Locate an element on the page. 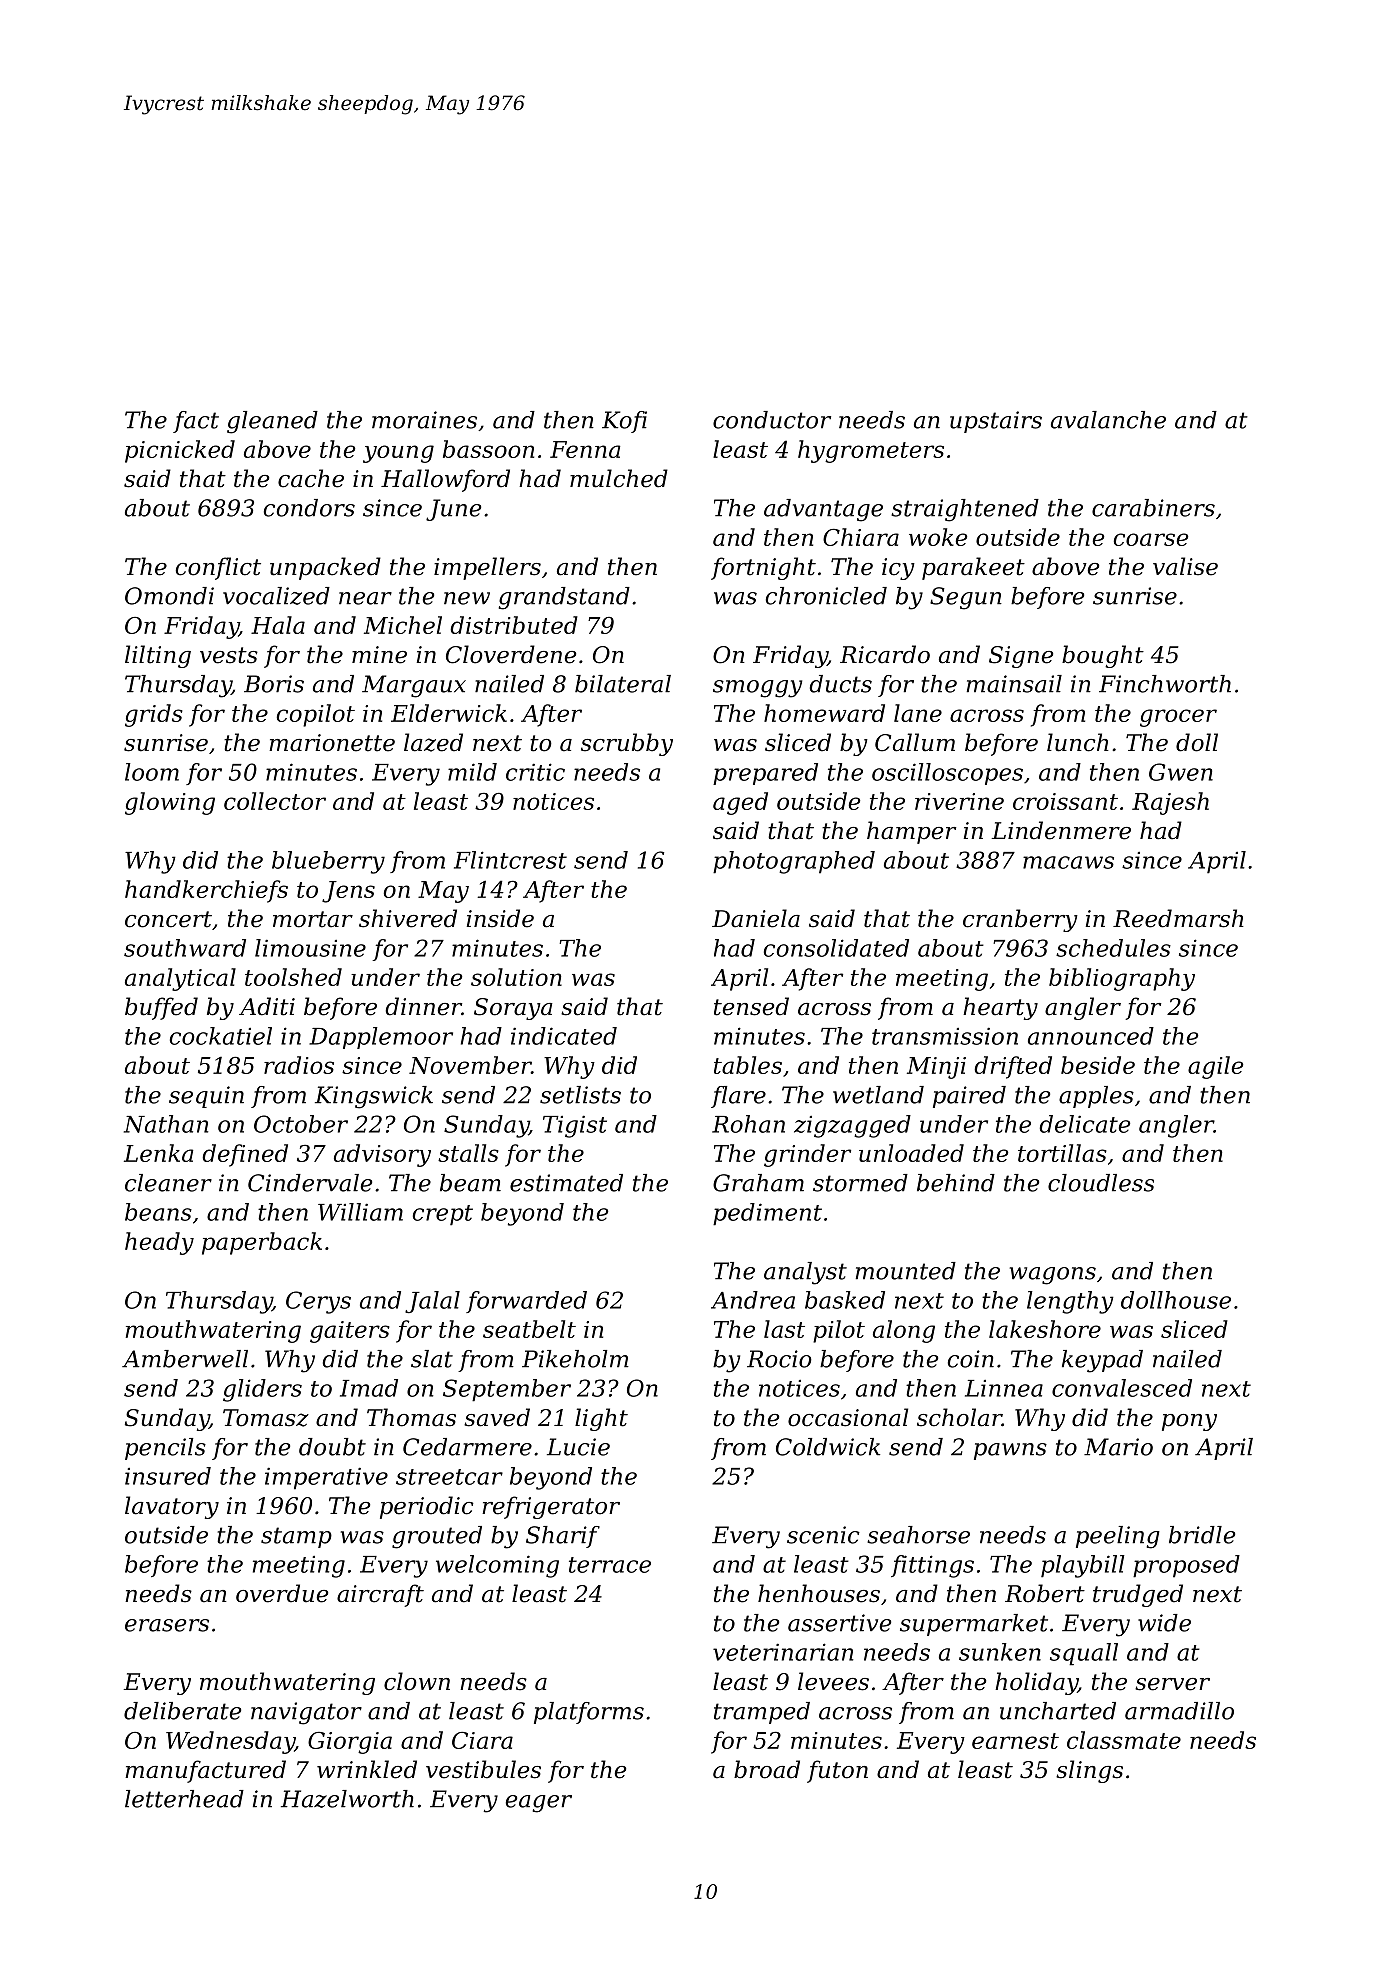 The height and width of the page is (1969, 1386). Dapplemoor is located at coordinates (381, 1038).
